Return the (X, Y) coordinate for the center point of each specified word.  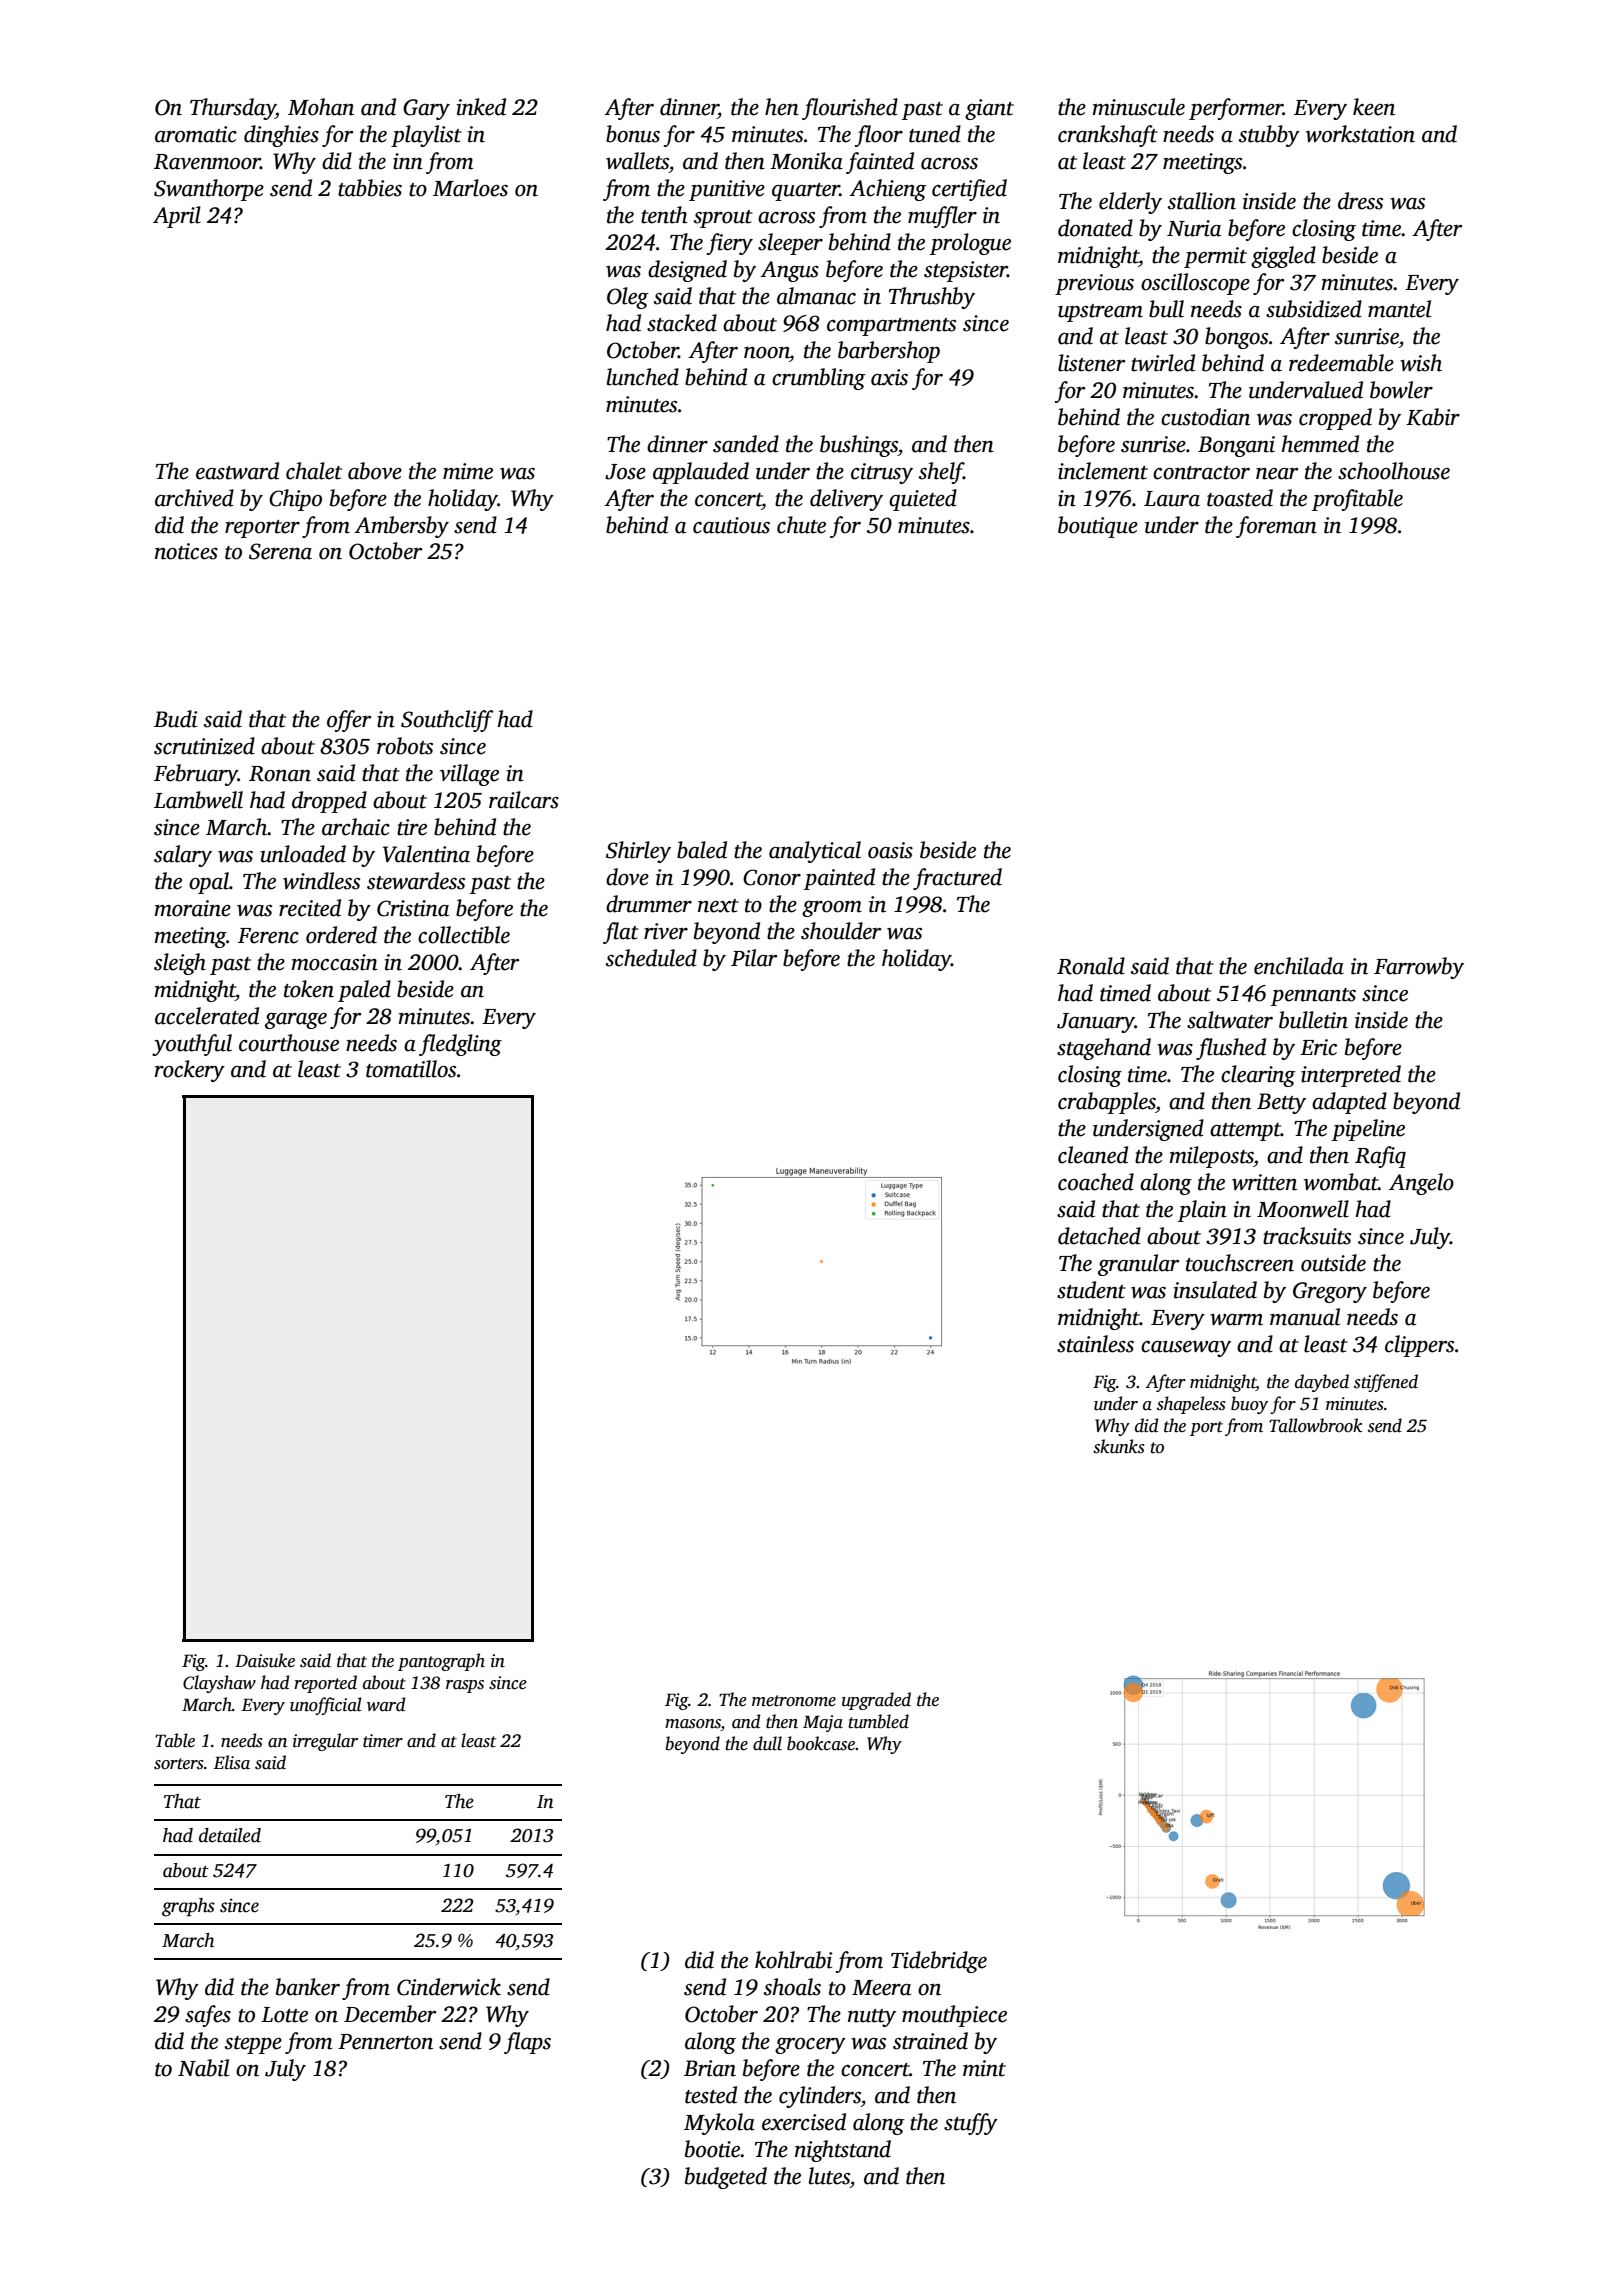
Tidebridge (939, 1962)
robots (405, 746)
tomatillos (411, 1069)
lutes (829, 2176)
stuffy (971, 2124)
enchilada (1299, 966)
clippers (1419, 1346)
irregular (325, 1742)
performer (1236, 109)
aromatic (196, 134)
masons (693, 1725)
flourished (850, 109)
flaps (527, 2043)
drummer (649, 904)
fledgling (460, 1045)
